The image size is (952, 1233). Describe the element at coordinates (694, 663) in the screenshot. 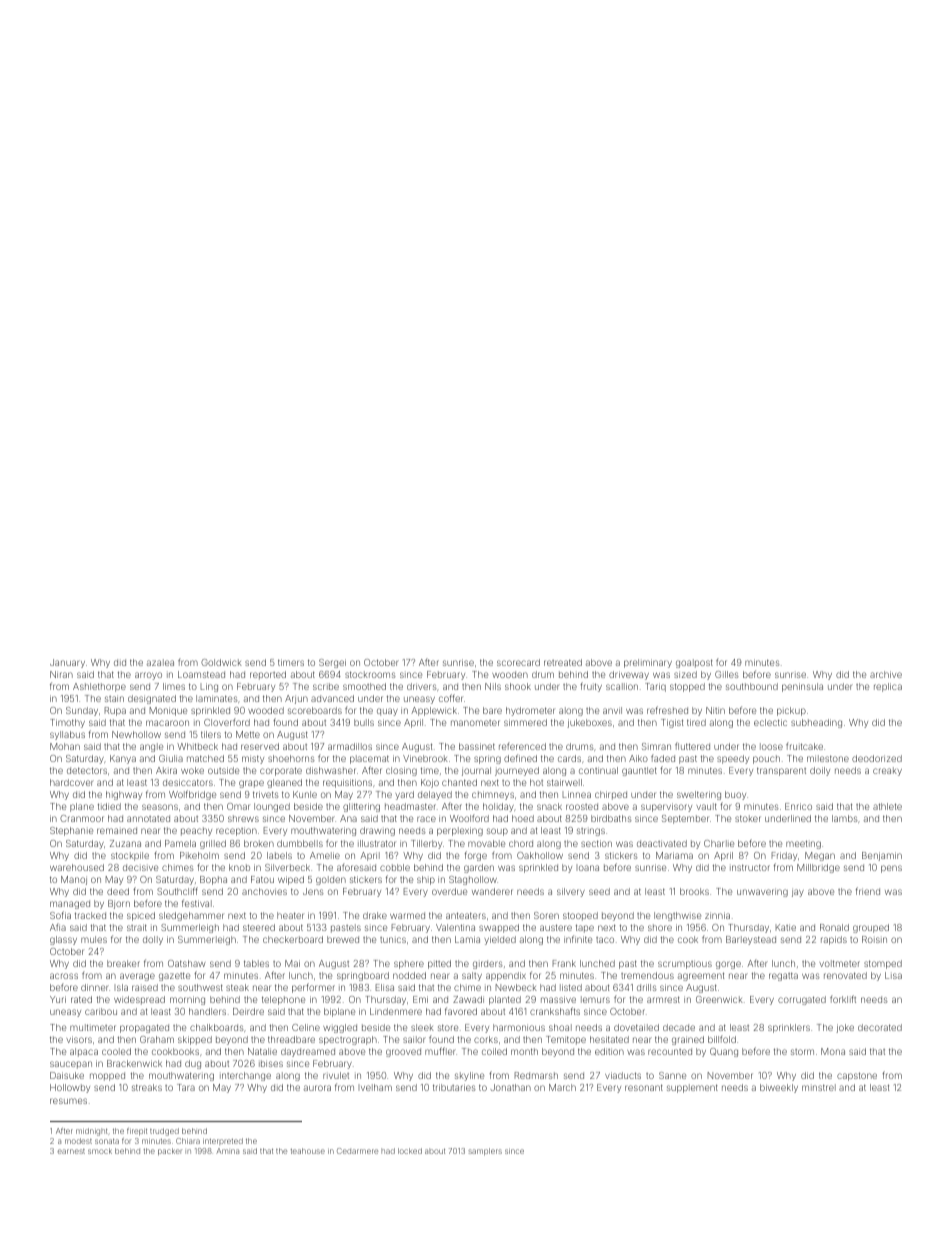

I see `goalpost` at that location.
